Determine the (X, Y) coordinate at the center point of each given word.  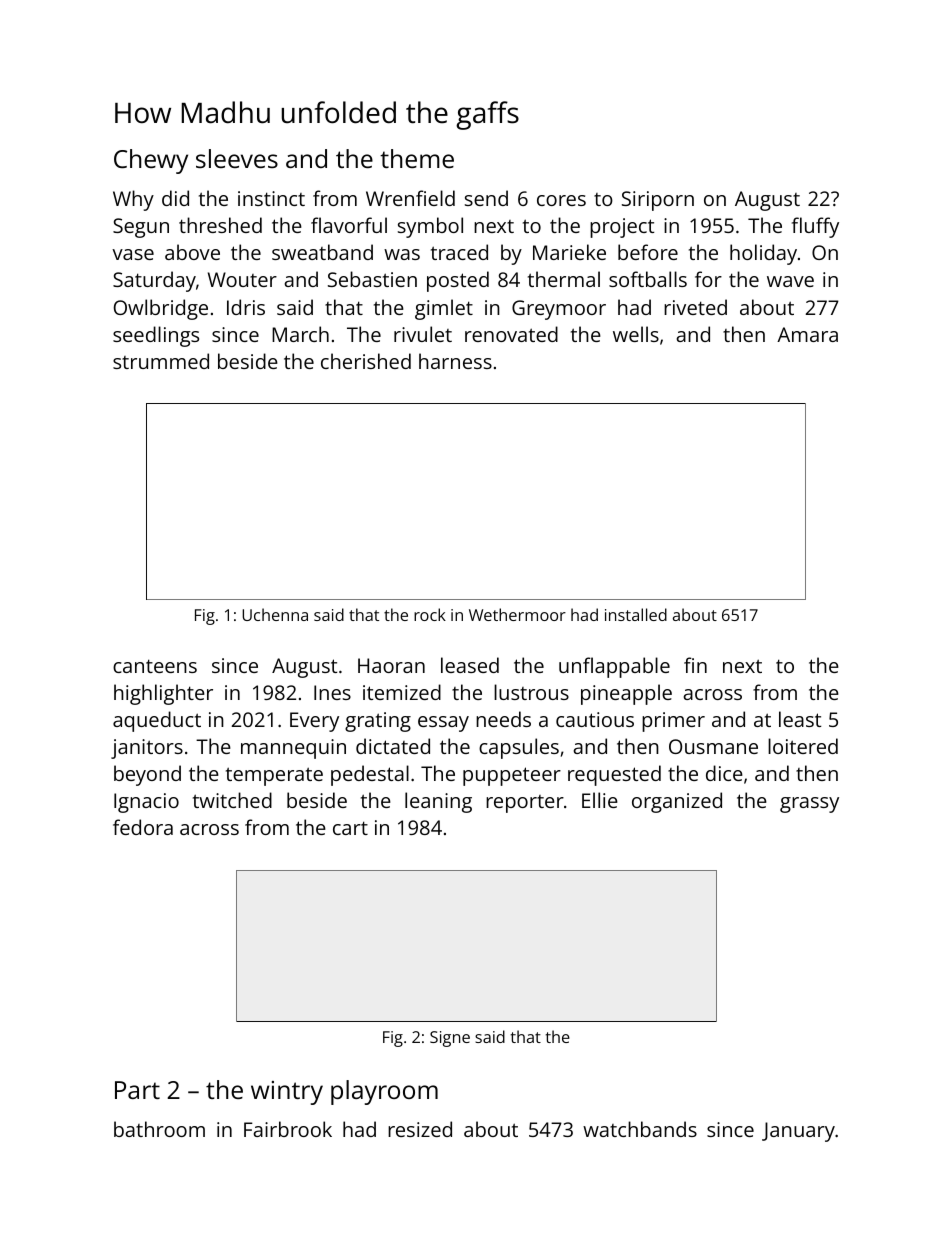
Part (137, 1090)
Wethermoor (517, 614)
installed (636, 614)
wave (790, 281)
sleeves (237, 158)
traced (459, 252)
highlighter (163, 694)
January (798, 1132)
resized (420, 1129)
